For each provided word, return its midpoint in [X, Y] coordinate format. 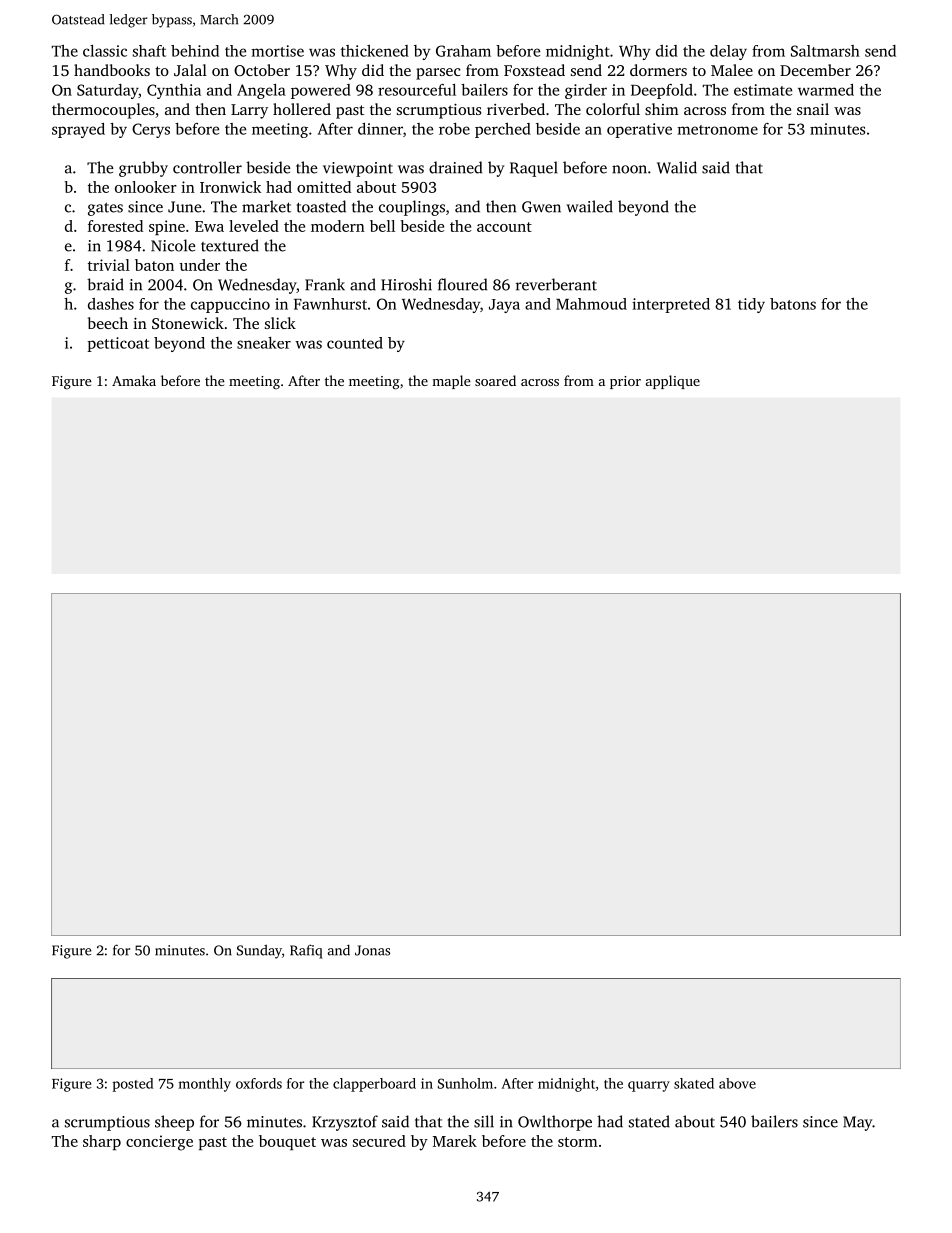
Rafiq [306, 951]
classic [105, 51]
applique [673, 382]
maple [451, 382]
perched [503, 130]
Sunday [259, 951]
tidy [751, 305]
